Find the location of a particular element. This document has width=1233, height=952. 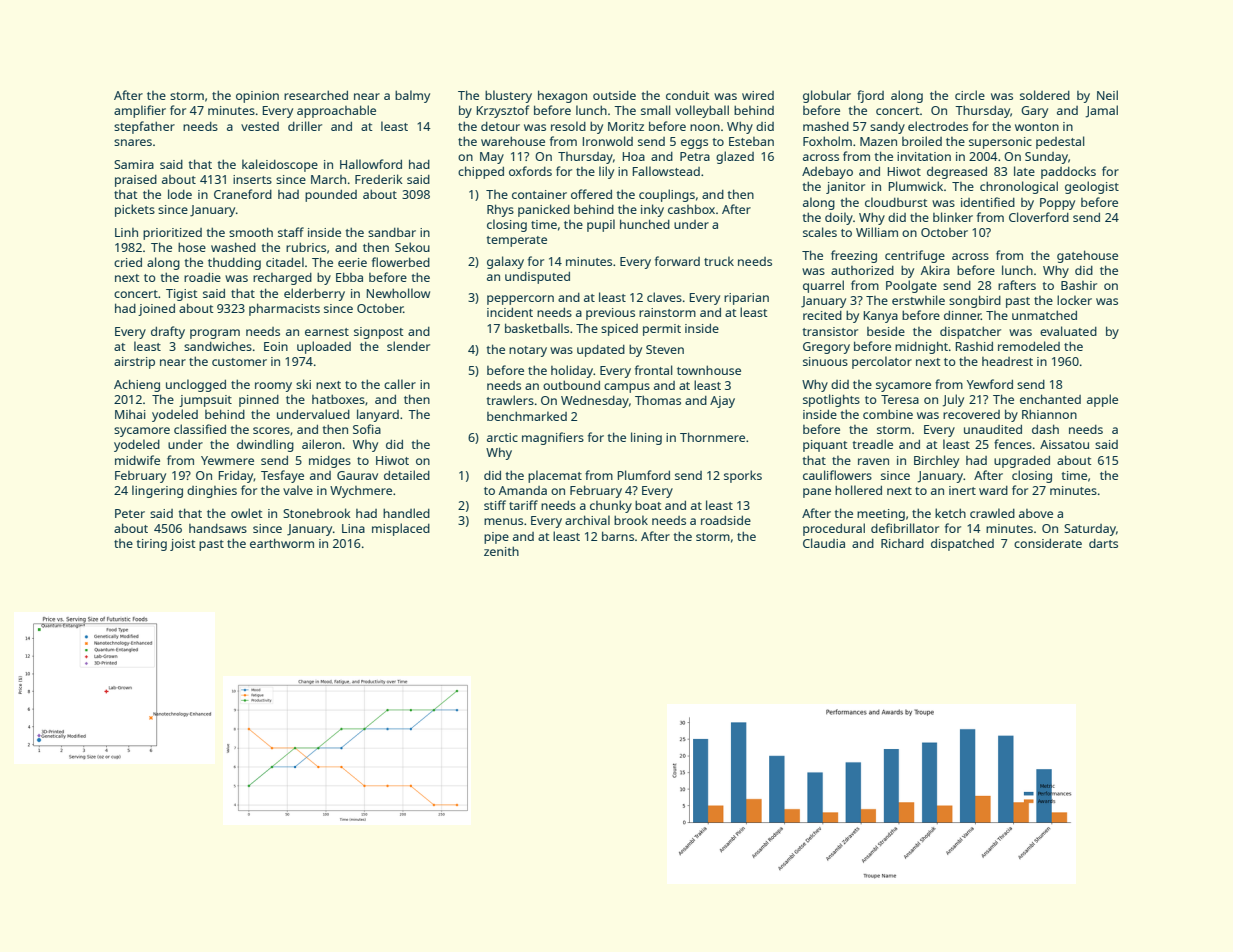

benchmarked is located at coordinates (527, 416).
